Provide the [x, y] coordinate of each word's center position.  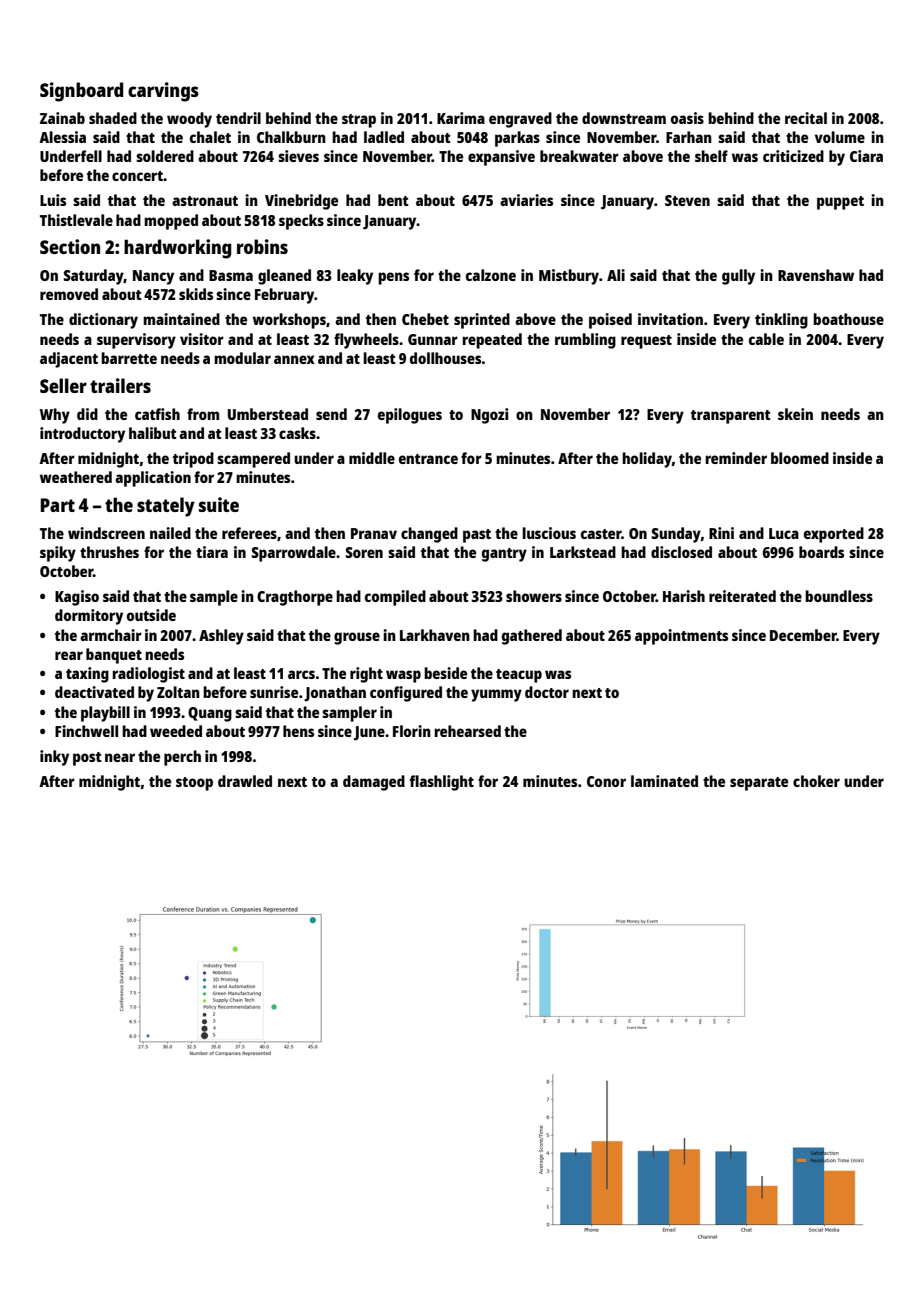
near [120, 757]
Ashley [221, 637]
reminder [736, 458]
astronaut [205, 201]
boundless [839, 596]
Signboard [81, 92]
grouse [357, 638]
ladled [384, 137]
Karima [461, 118]
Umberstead [268, 414]
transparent [731, 417]
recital [806, 118]
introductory [82, 435]
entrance [428, 459]
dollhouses [445, 358]
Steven [687, 200]
